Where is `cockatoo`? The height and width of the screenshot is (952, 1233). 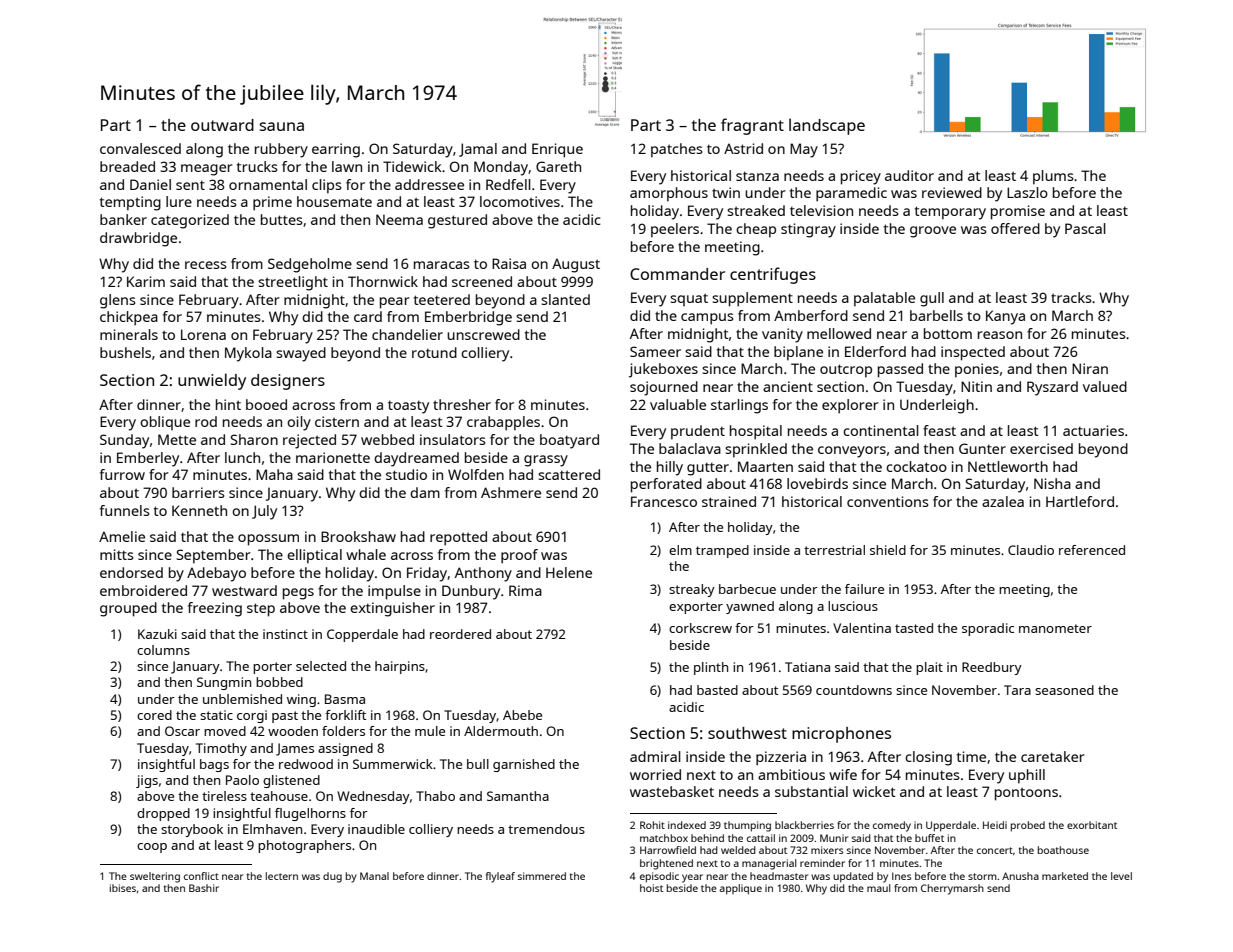 cockatoo is located at coordinates (916, 466).
